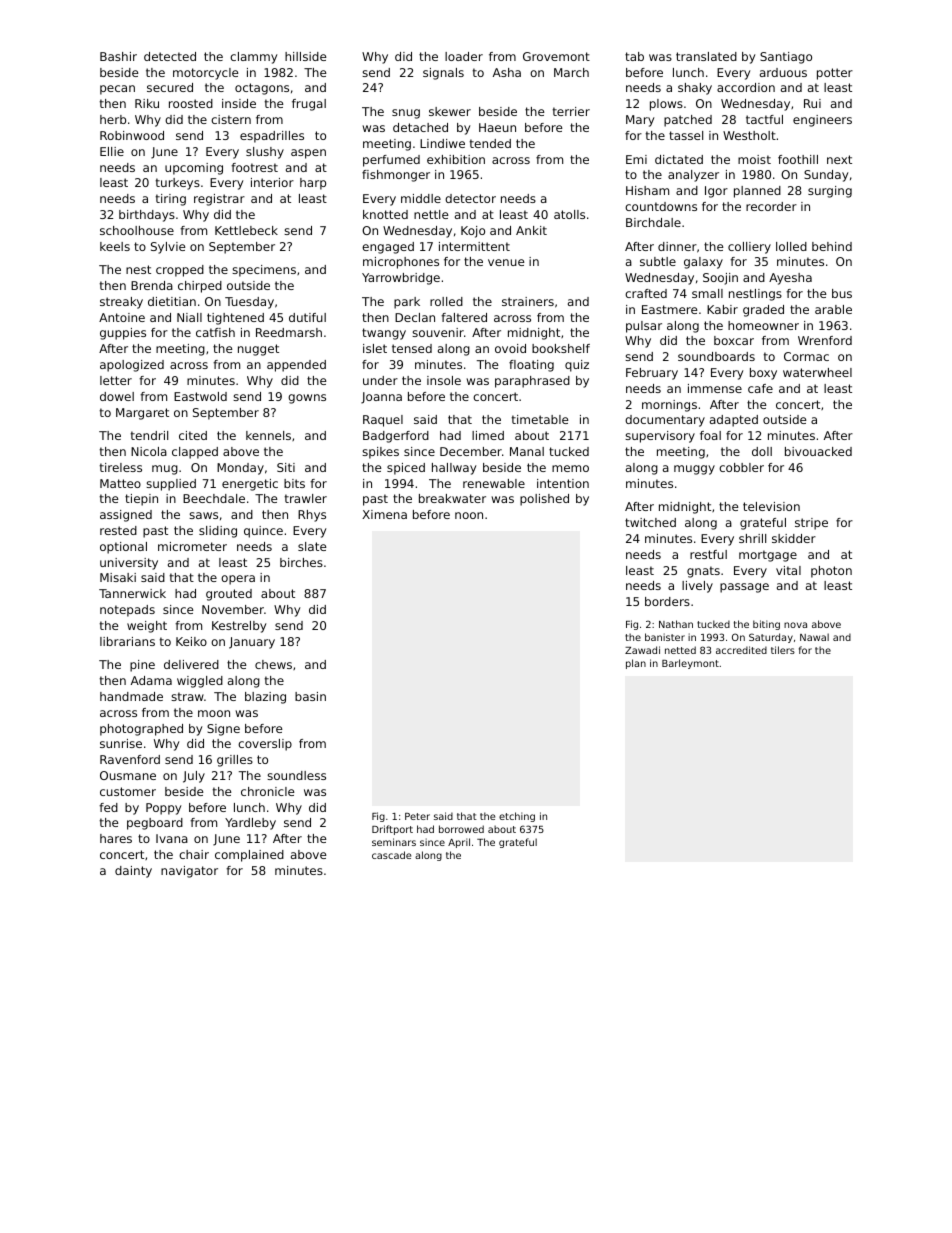 The height and width of the image is (1233, 952). What do you see at coordinates (172, 838) in the image?
I see `Ivana` at bounding box center [172, 838].
